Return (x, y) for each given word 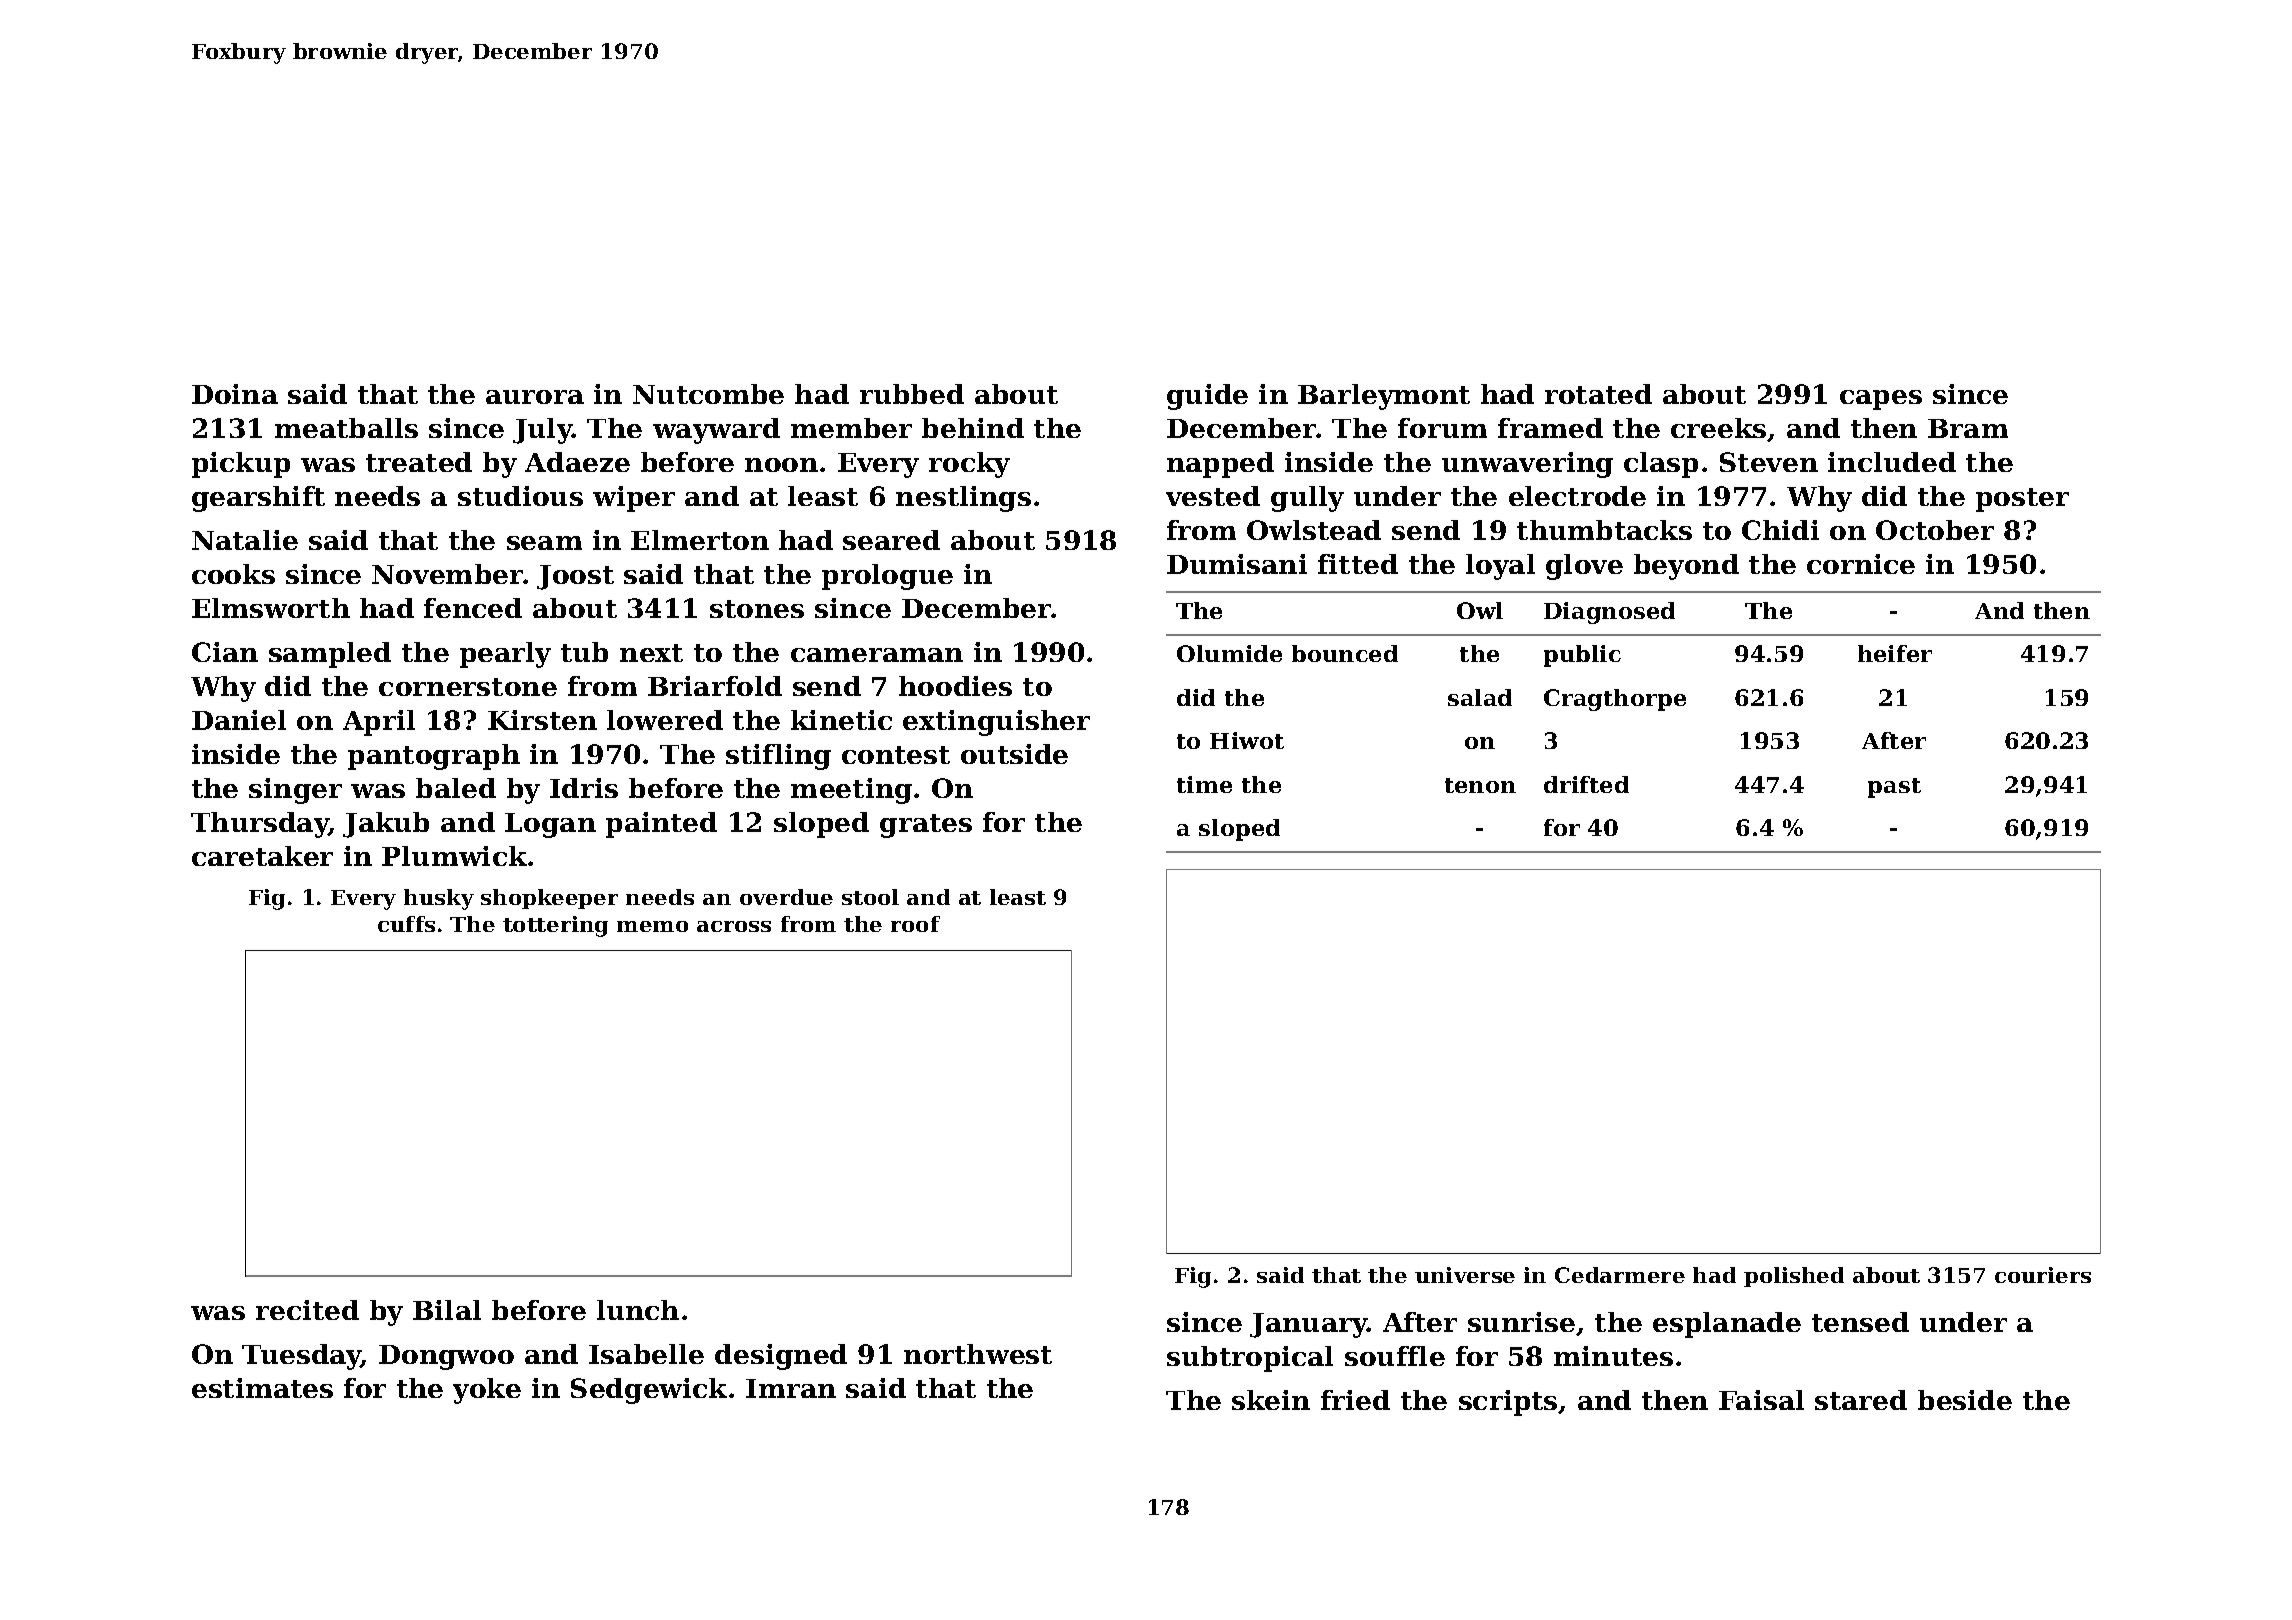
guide (1207, 397)
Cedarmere (1620, 1275)
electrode (1577, 496)
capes (1881, 400)
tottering (555, 926)
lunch (638, 1310)
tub (584, 652)
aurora (535, 397)
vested (1213, 496)
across (734, 926)
